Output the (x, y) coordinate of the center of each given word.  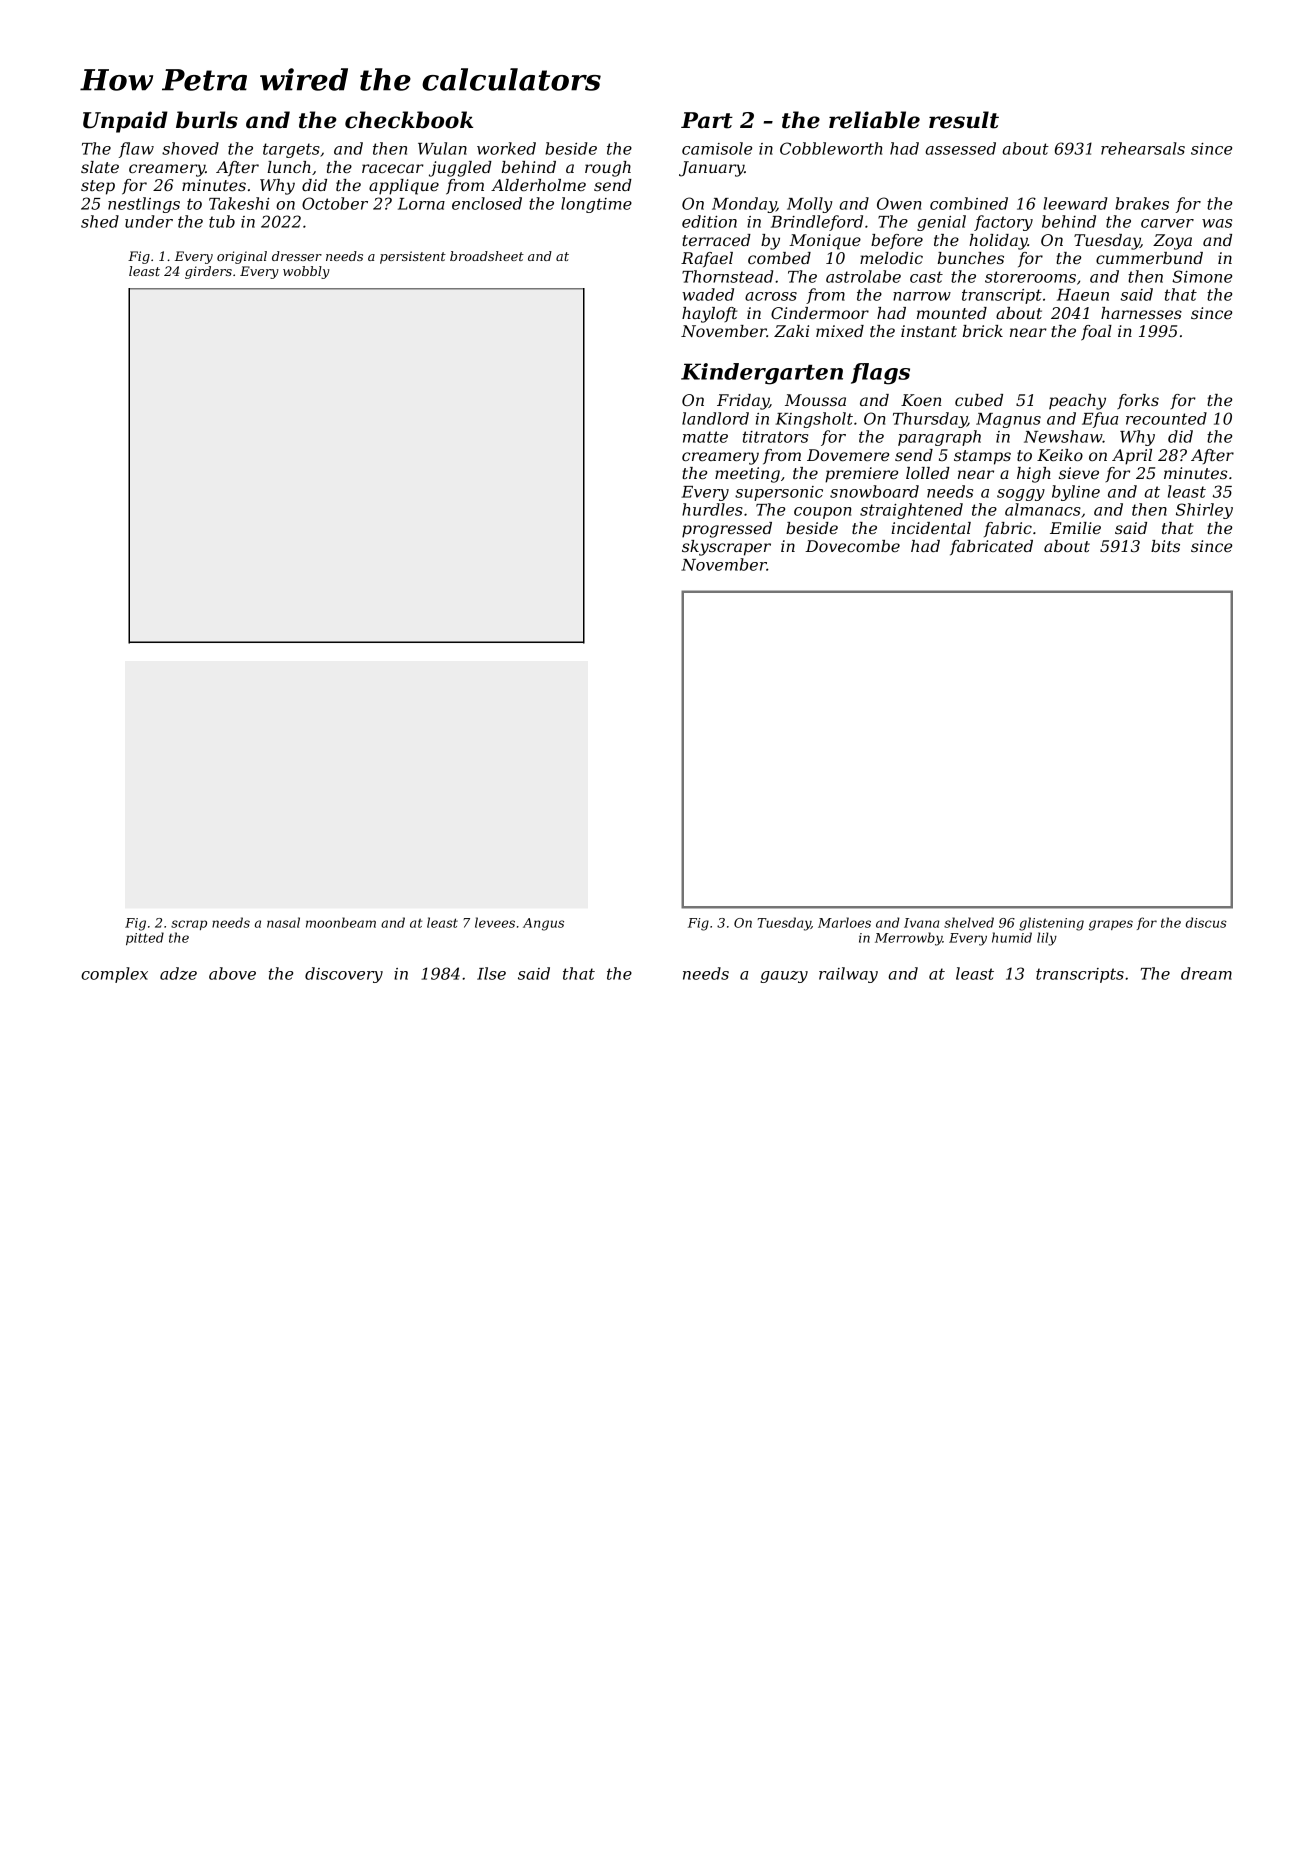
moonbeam (341, 922)
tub (222, 221)
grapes (1111, 925)
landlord (715, 418)
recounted (1166, 418)
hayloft (710, 315)
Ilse (491, 973)
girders (208, 272)
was (1217, 223)
